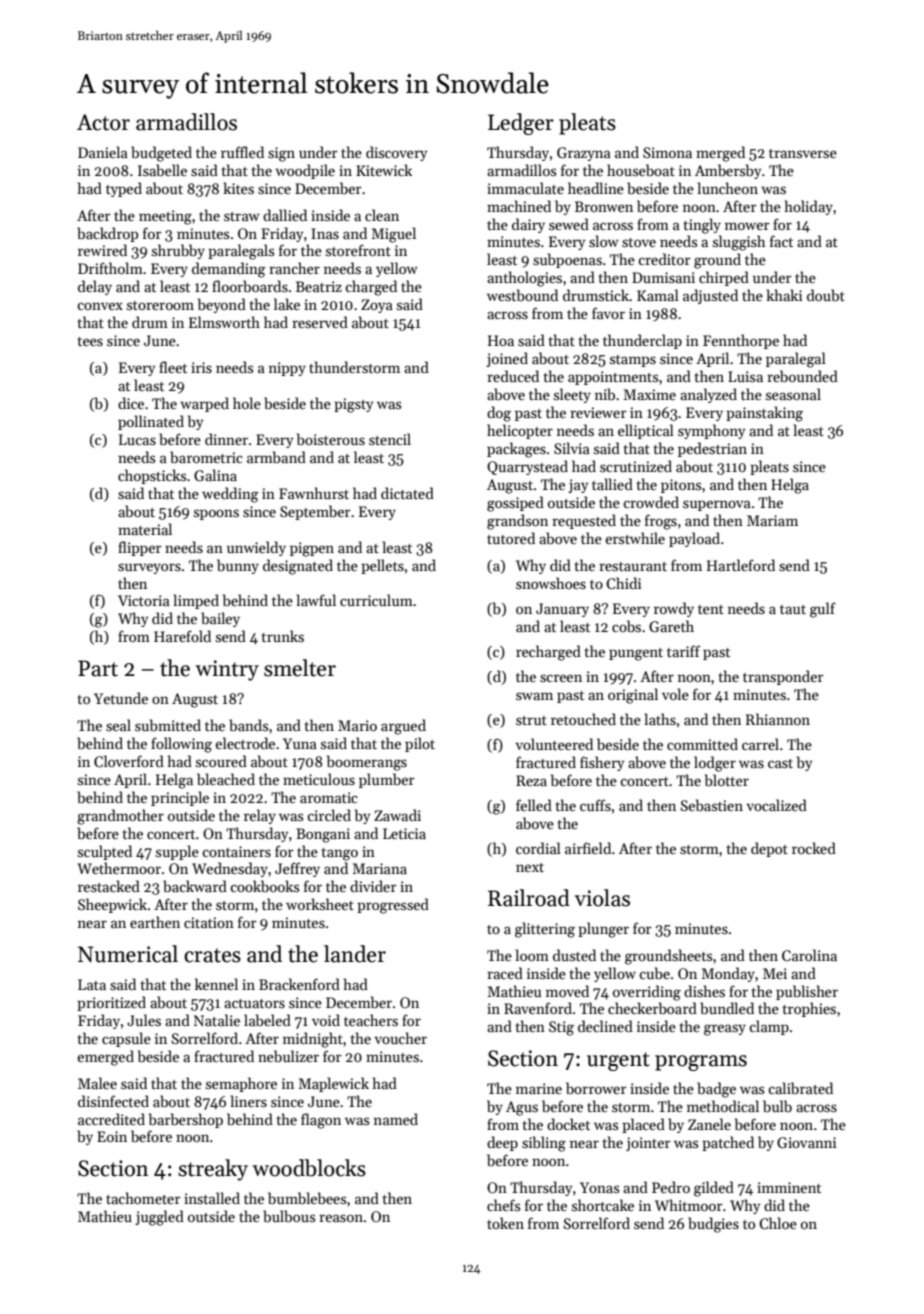 The width and height of the screenshot is (924, 1314). What do you see at coordinates (513, 376) in the screenshot?
I see `reduced` at bounding box center [513, 376].
